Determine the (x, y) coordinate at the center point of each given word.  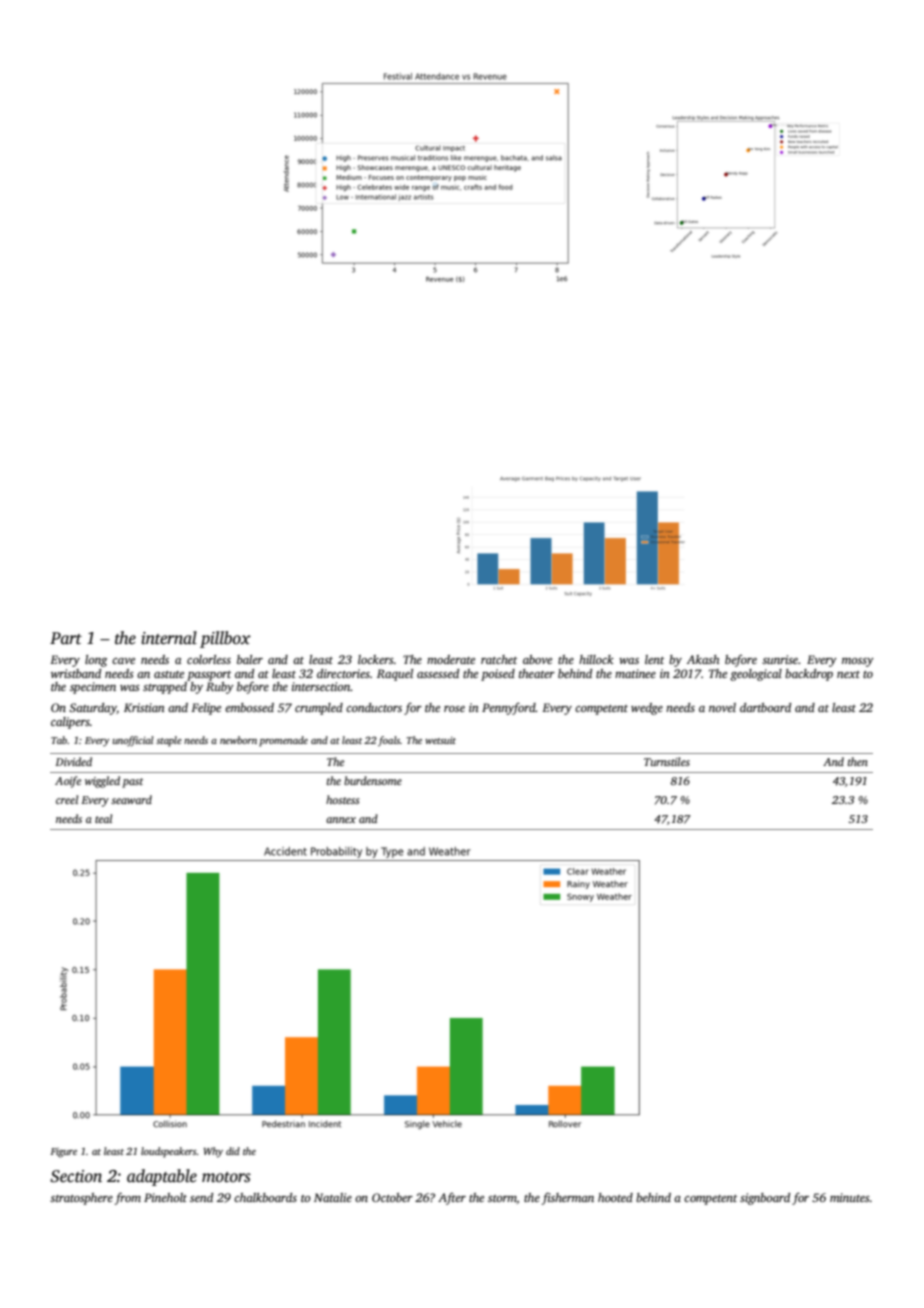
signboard (765, 1199)
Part (66, 638)
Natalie (333, 1197)
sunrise (780, 659)
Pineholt (165, 1197)
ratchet (499, 659)
